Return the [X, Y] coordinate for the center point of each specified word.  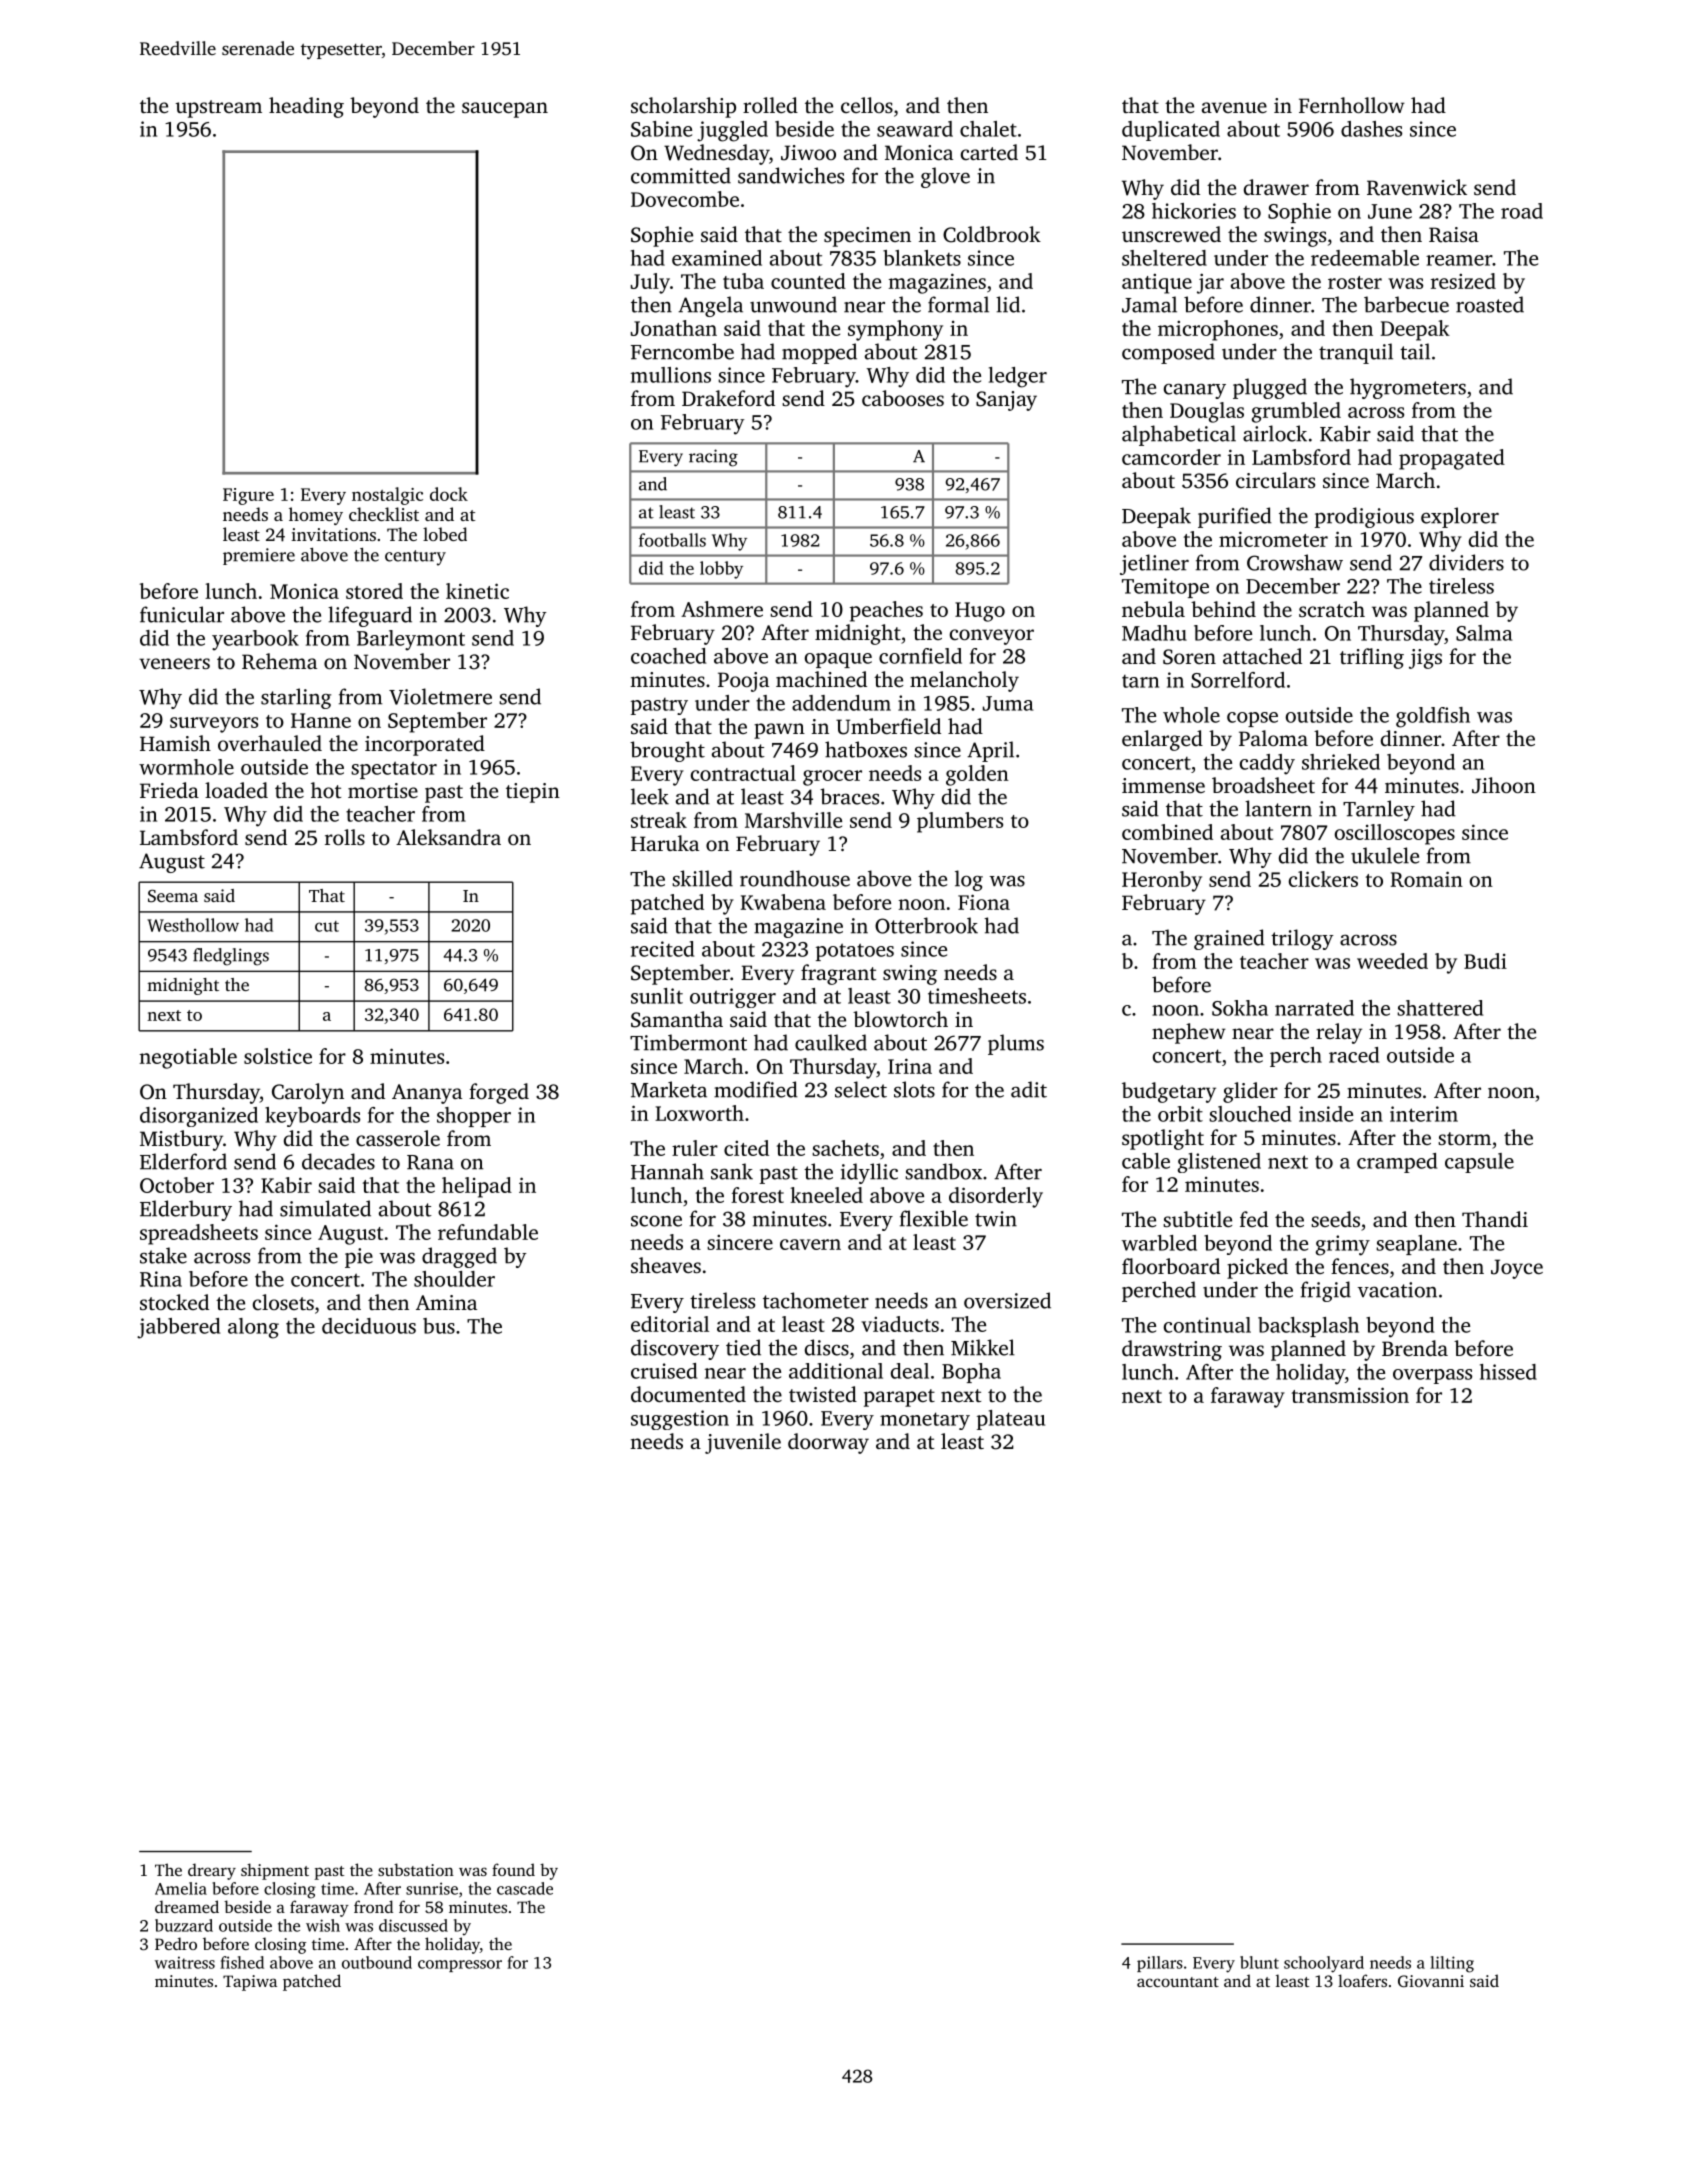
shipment [275, 1871]
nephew [1189, 1033]
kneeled [826, 1195]
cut [327, 926]
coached [668, 656]
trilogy [1302, 939]
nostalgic [387, 496]
